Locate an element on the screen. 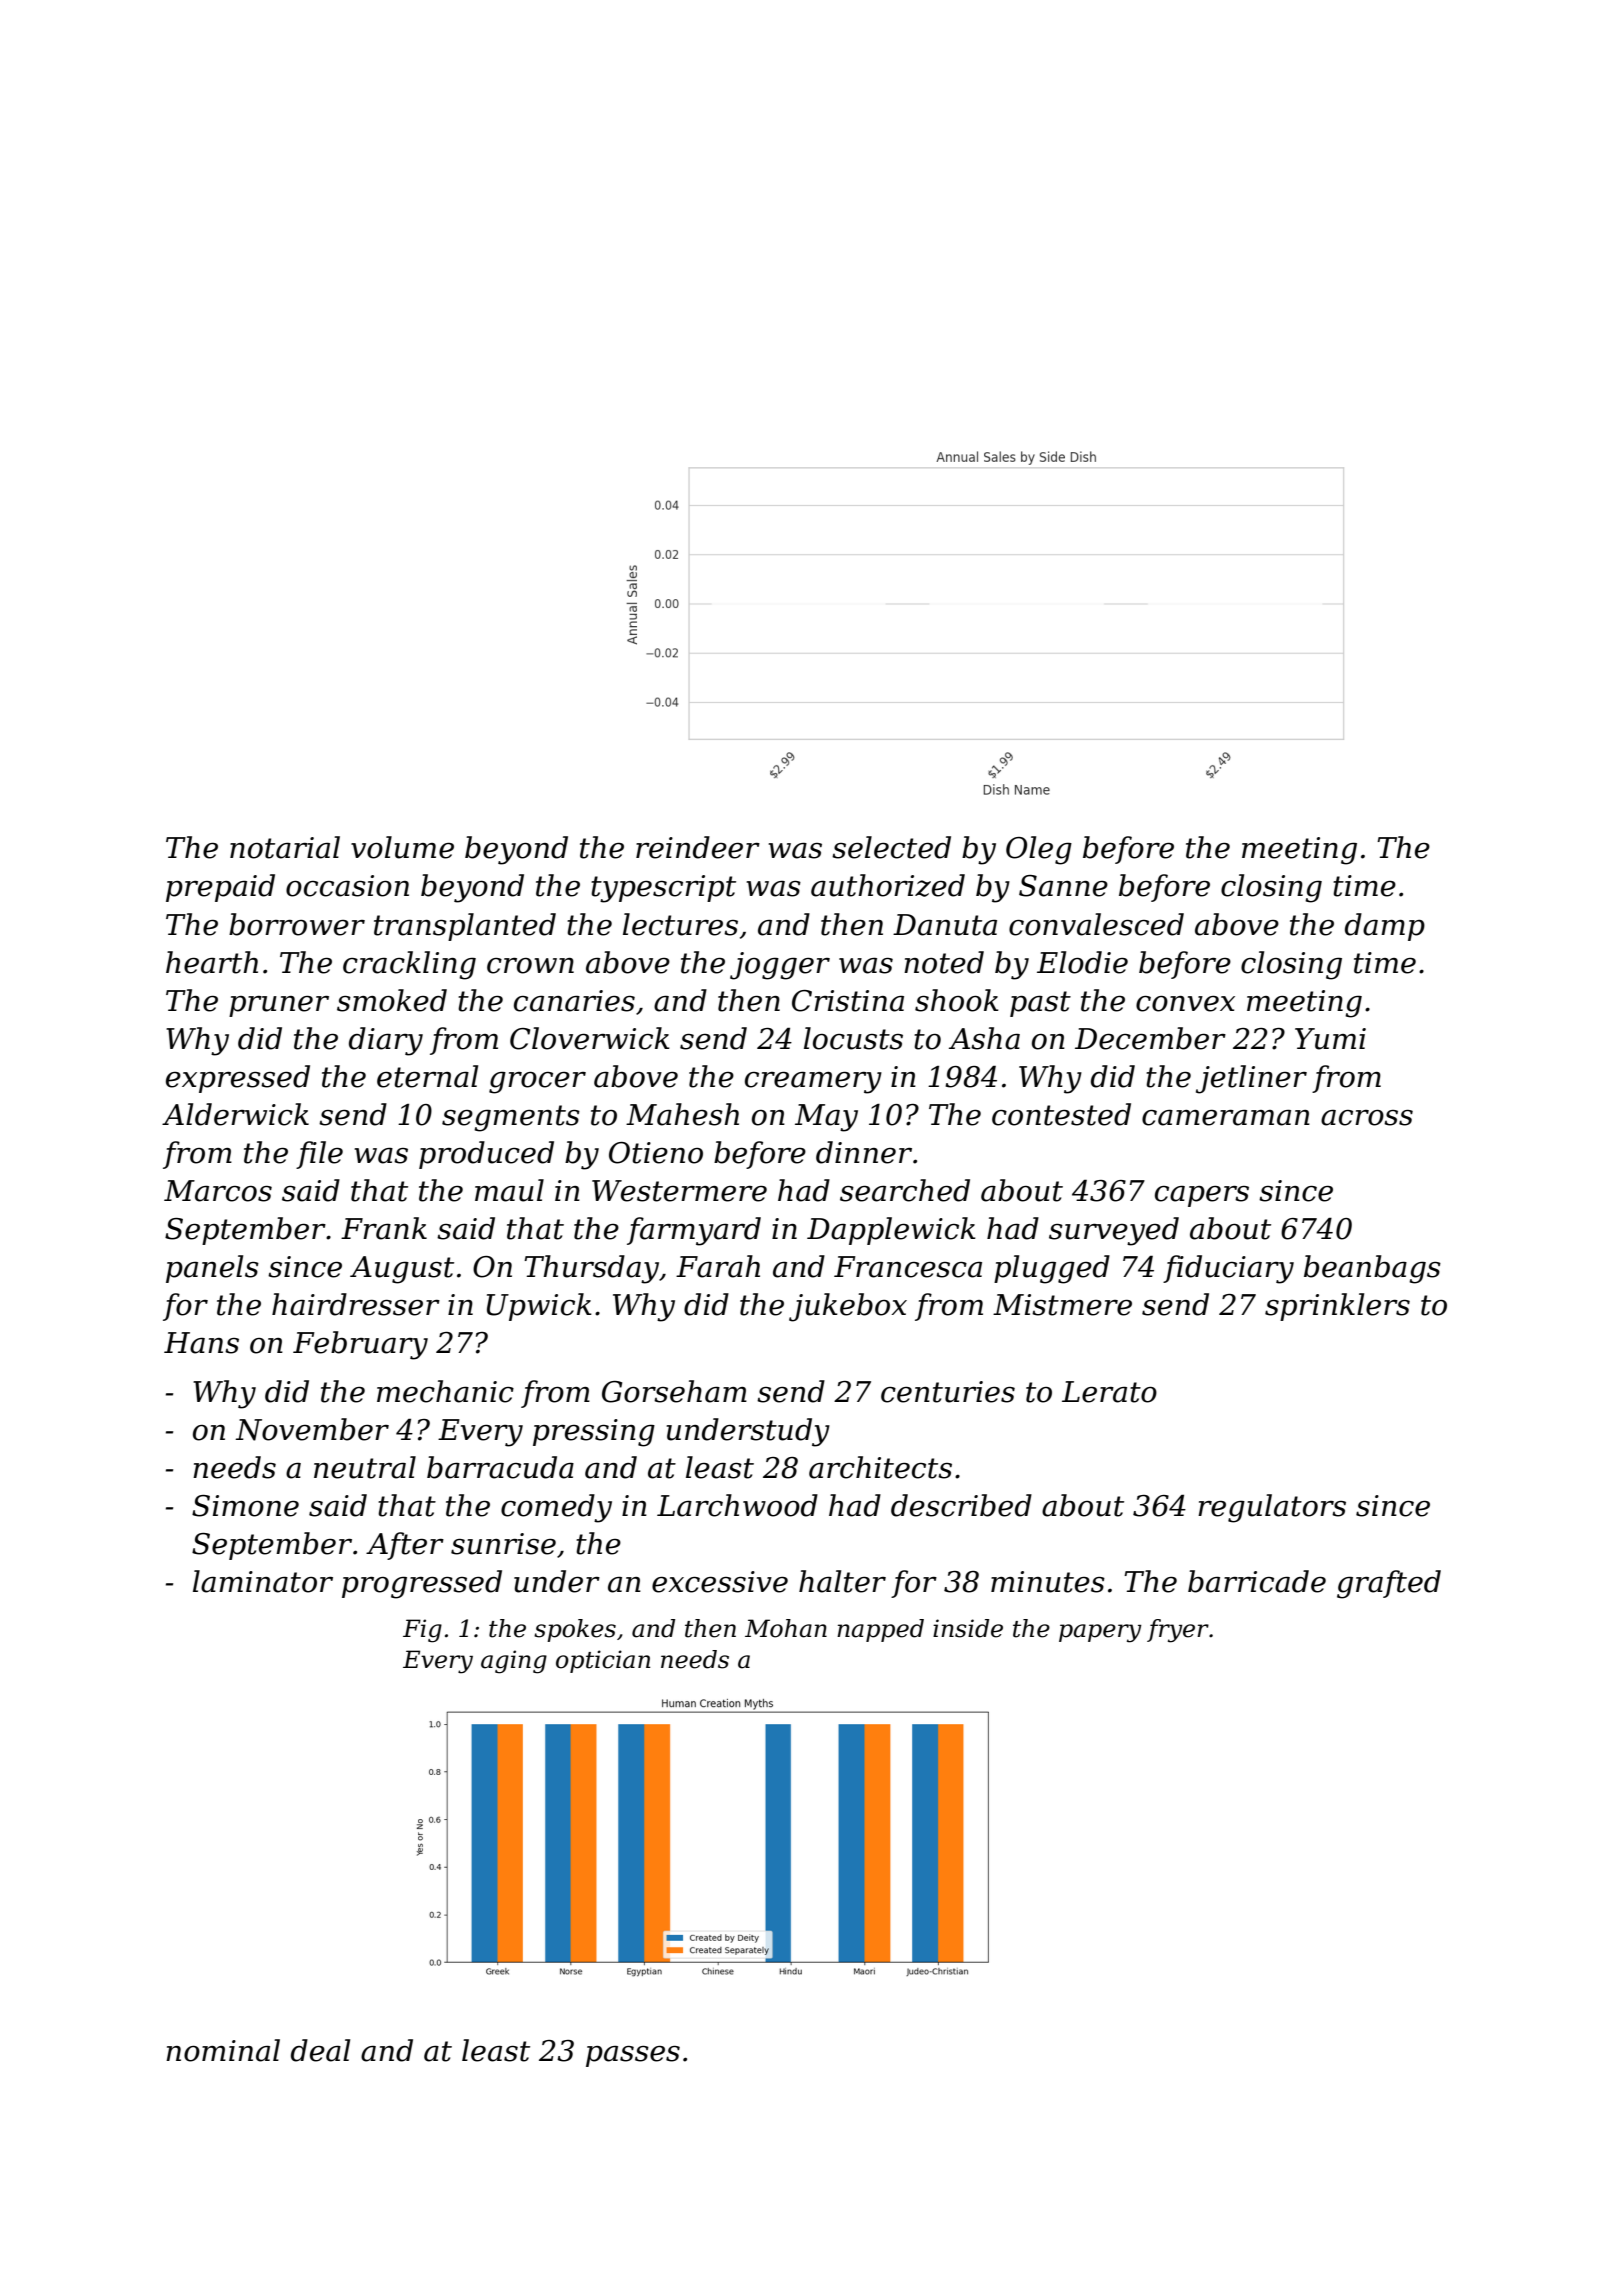 The width and height of the screenshot is (1620, 2292). deal is located at coordinates (320, 2050).
